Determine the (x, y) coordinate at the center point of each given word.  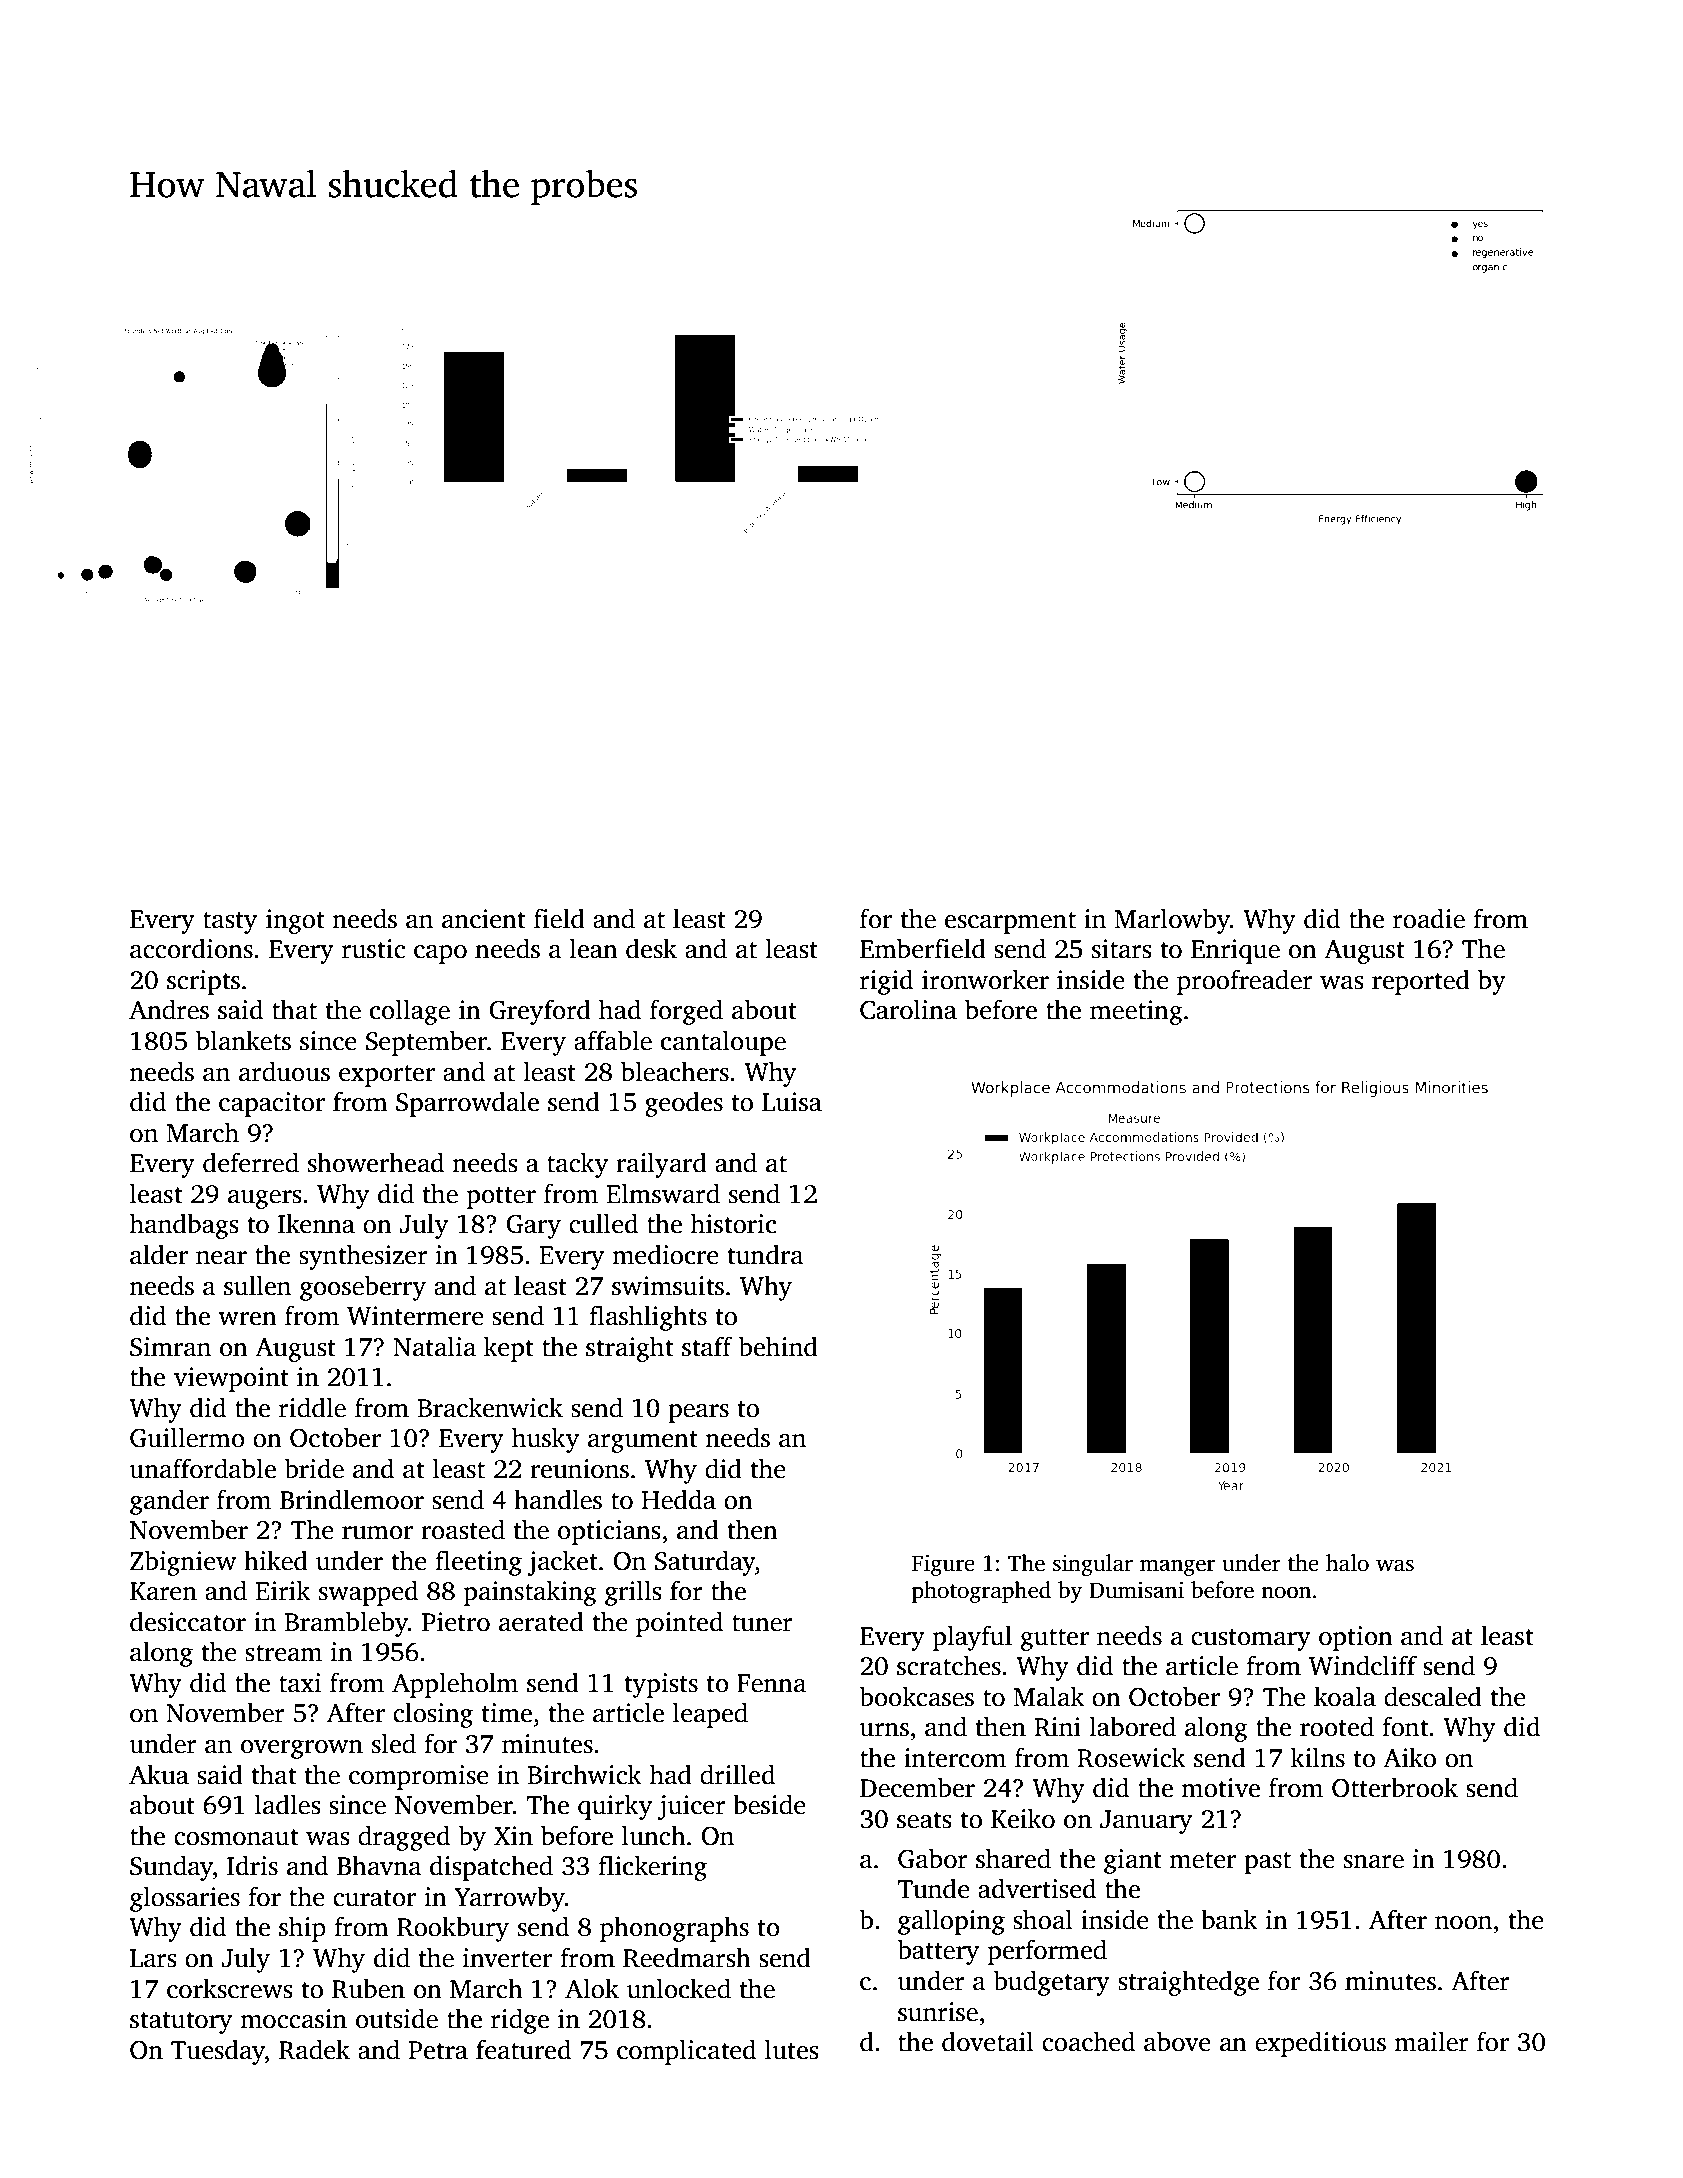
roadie (1429, 918)
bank (1229, 1919)
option (1356, 1638)
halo (1347, 1563)
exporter (387, 1076)
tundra (765, 1254)
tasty (230, 923)
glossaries (185, 1899)
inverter (507, 1958)
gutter (1055, 1640)
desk (651, 948)
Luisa (792, 1102)
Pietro (456, 1622)
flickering (652, 1868)
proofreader (1245, 982)
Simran (170, 1347)
